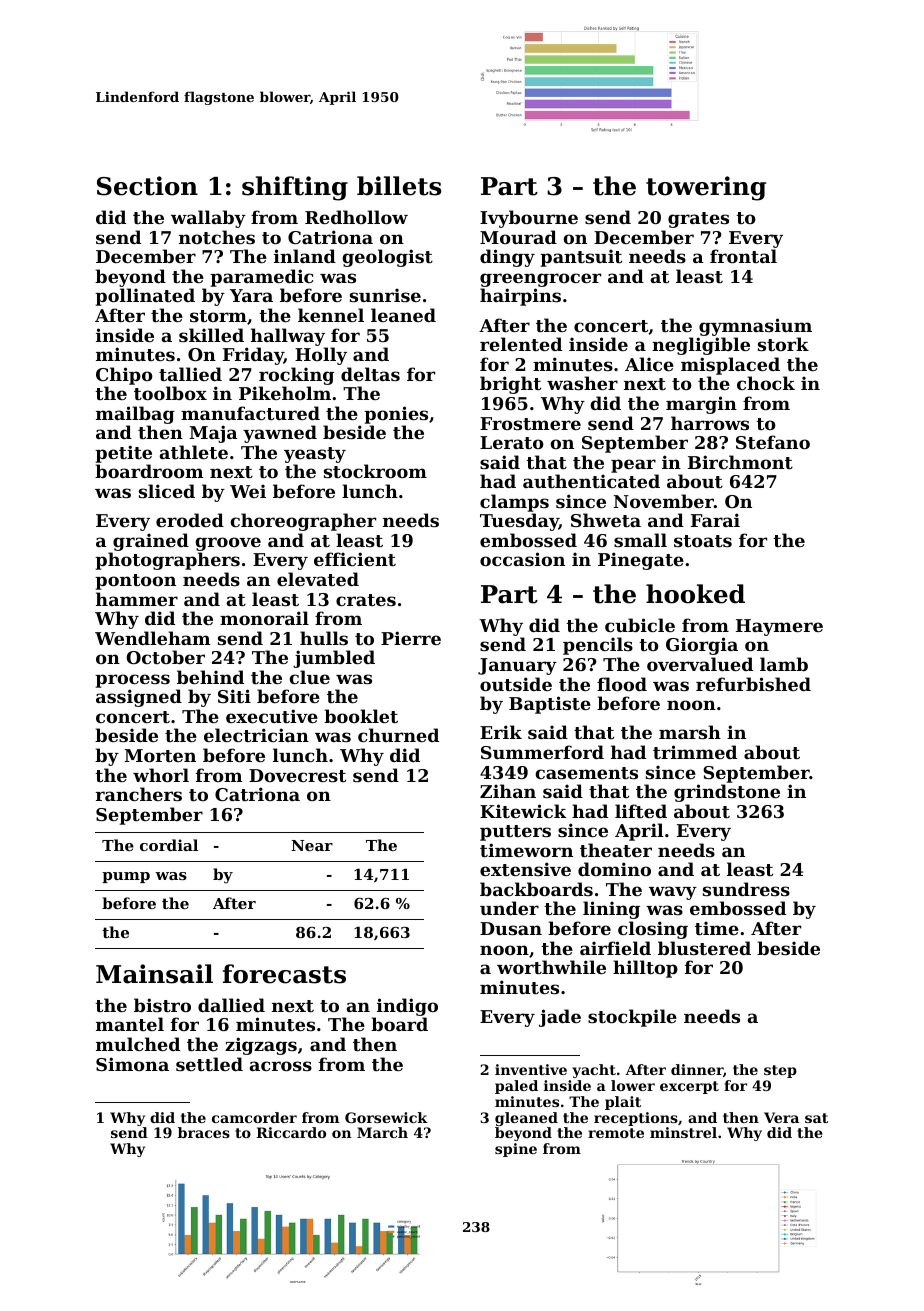 The width and height of the screenshot is (924, 1311). What do you see at coordinates (145, 297) in the screenshot?
I see `pollinated` at bounding box center [145, 297].
